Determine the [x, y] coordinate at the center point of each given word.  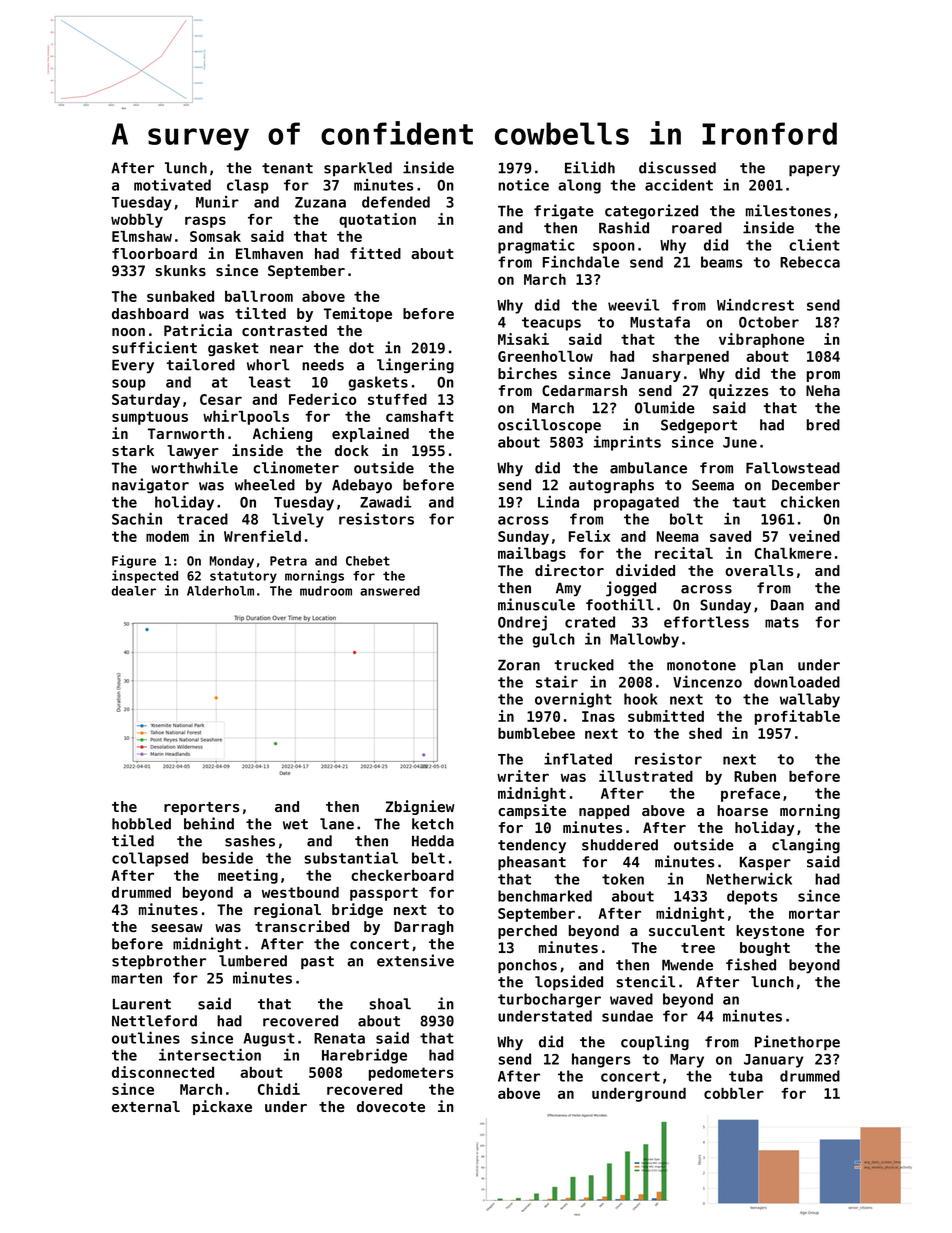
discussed [677, 167]
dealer [134, 591]
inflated [578, 759]
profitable [797, 717]
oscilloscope [549, 426]
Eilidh [590, 167]
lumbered [253, 961]
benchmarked [545, 896]
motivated [172, 185]
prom [823, 376]
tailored [201, 364]
